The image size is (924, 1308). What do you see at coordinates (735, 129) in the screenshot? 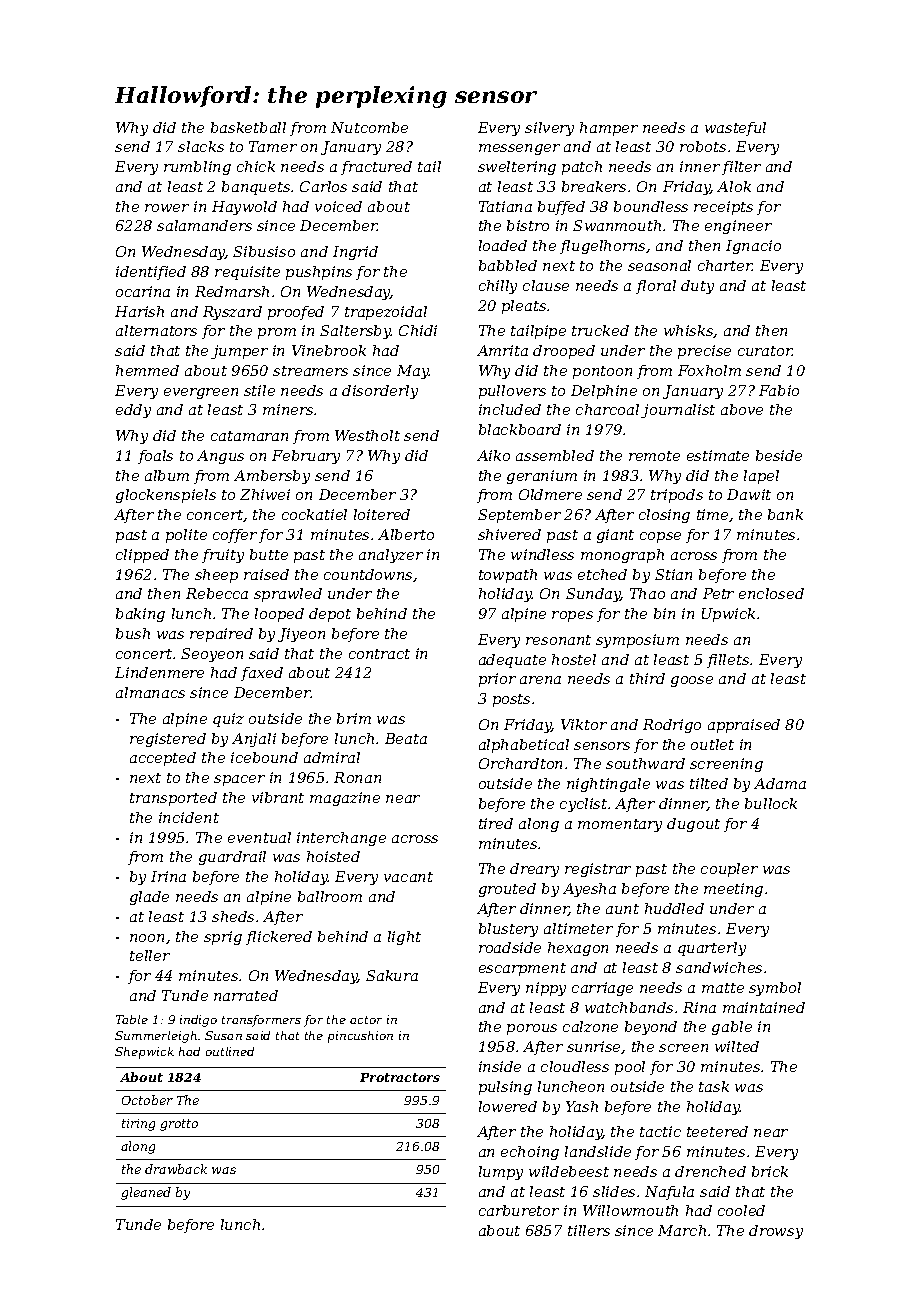
I see `wasteful` at bounding box center [735, 129].
